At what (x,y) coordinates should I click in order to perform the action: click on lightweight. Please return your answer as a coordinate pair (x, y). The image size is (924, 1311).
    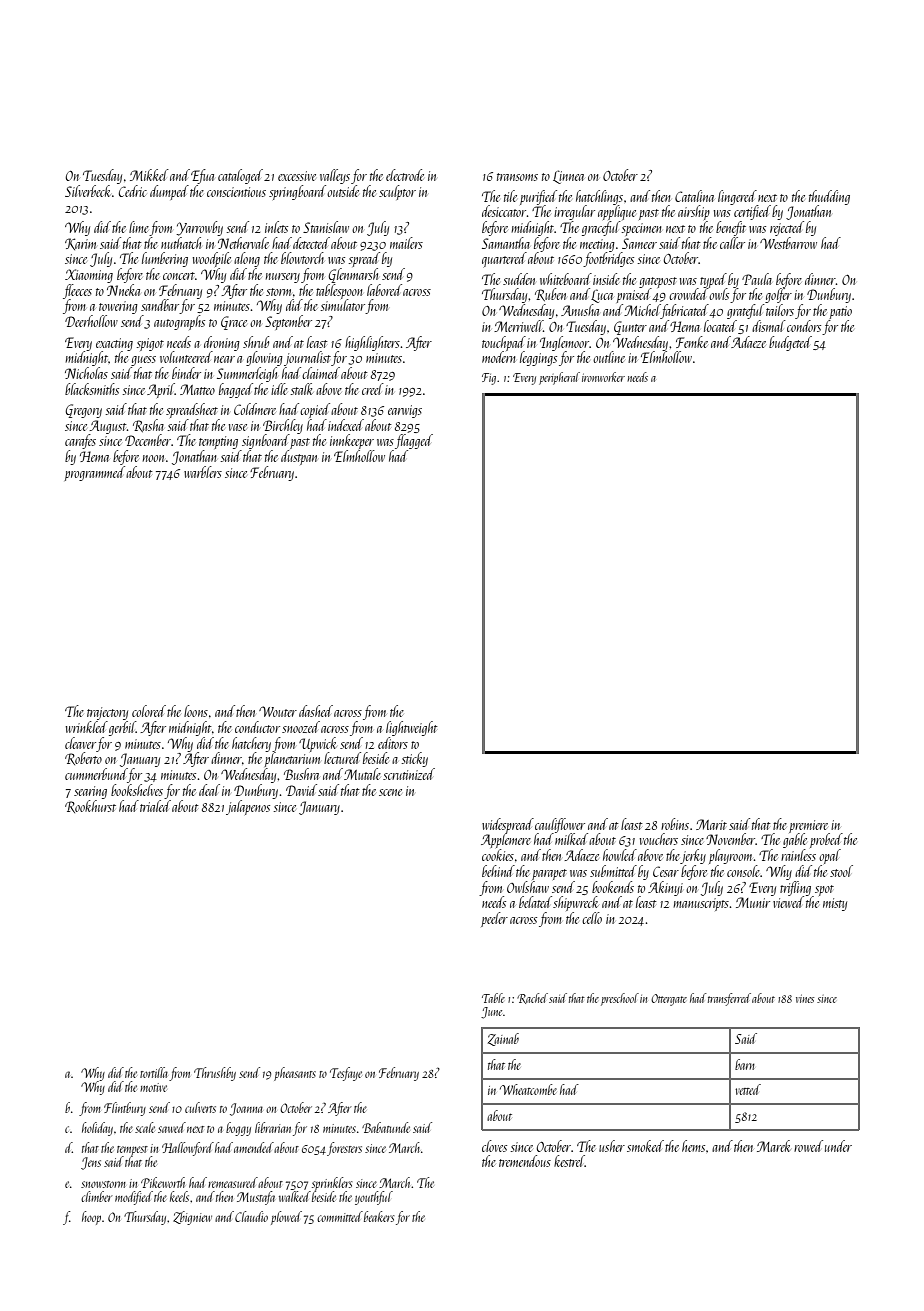
    Looking at the image, I should click on (412, 728).
